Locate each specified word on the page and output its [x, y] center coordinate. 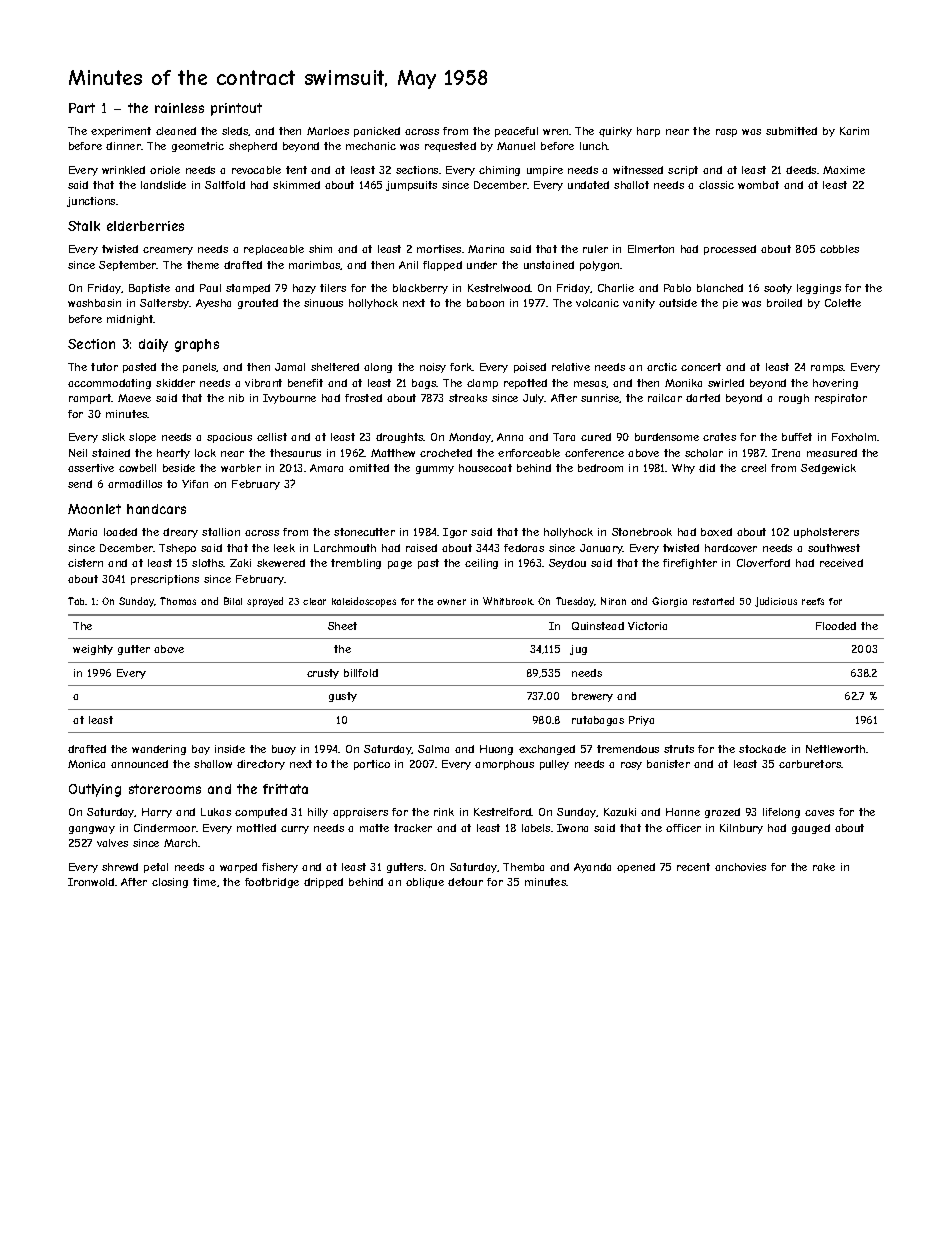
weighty [93, 650]
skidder [175, 383]
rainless [179, 108]
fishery [280, 868]
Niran [613, 601]
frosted [363, 398]
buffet [797, 437]
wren [555, 132]
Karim [854, 131]
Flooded [836, 626]
